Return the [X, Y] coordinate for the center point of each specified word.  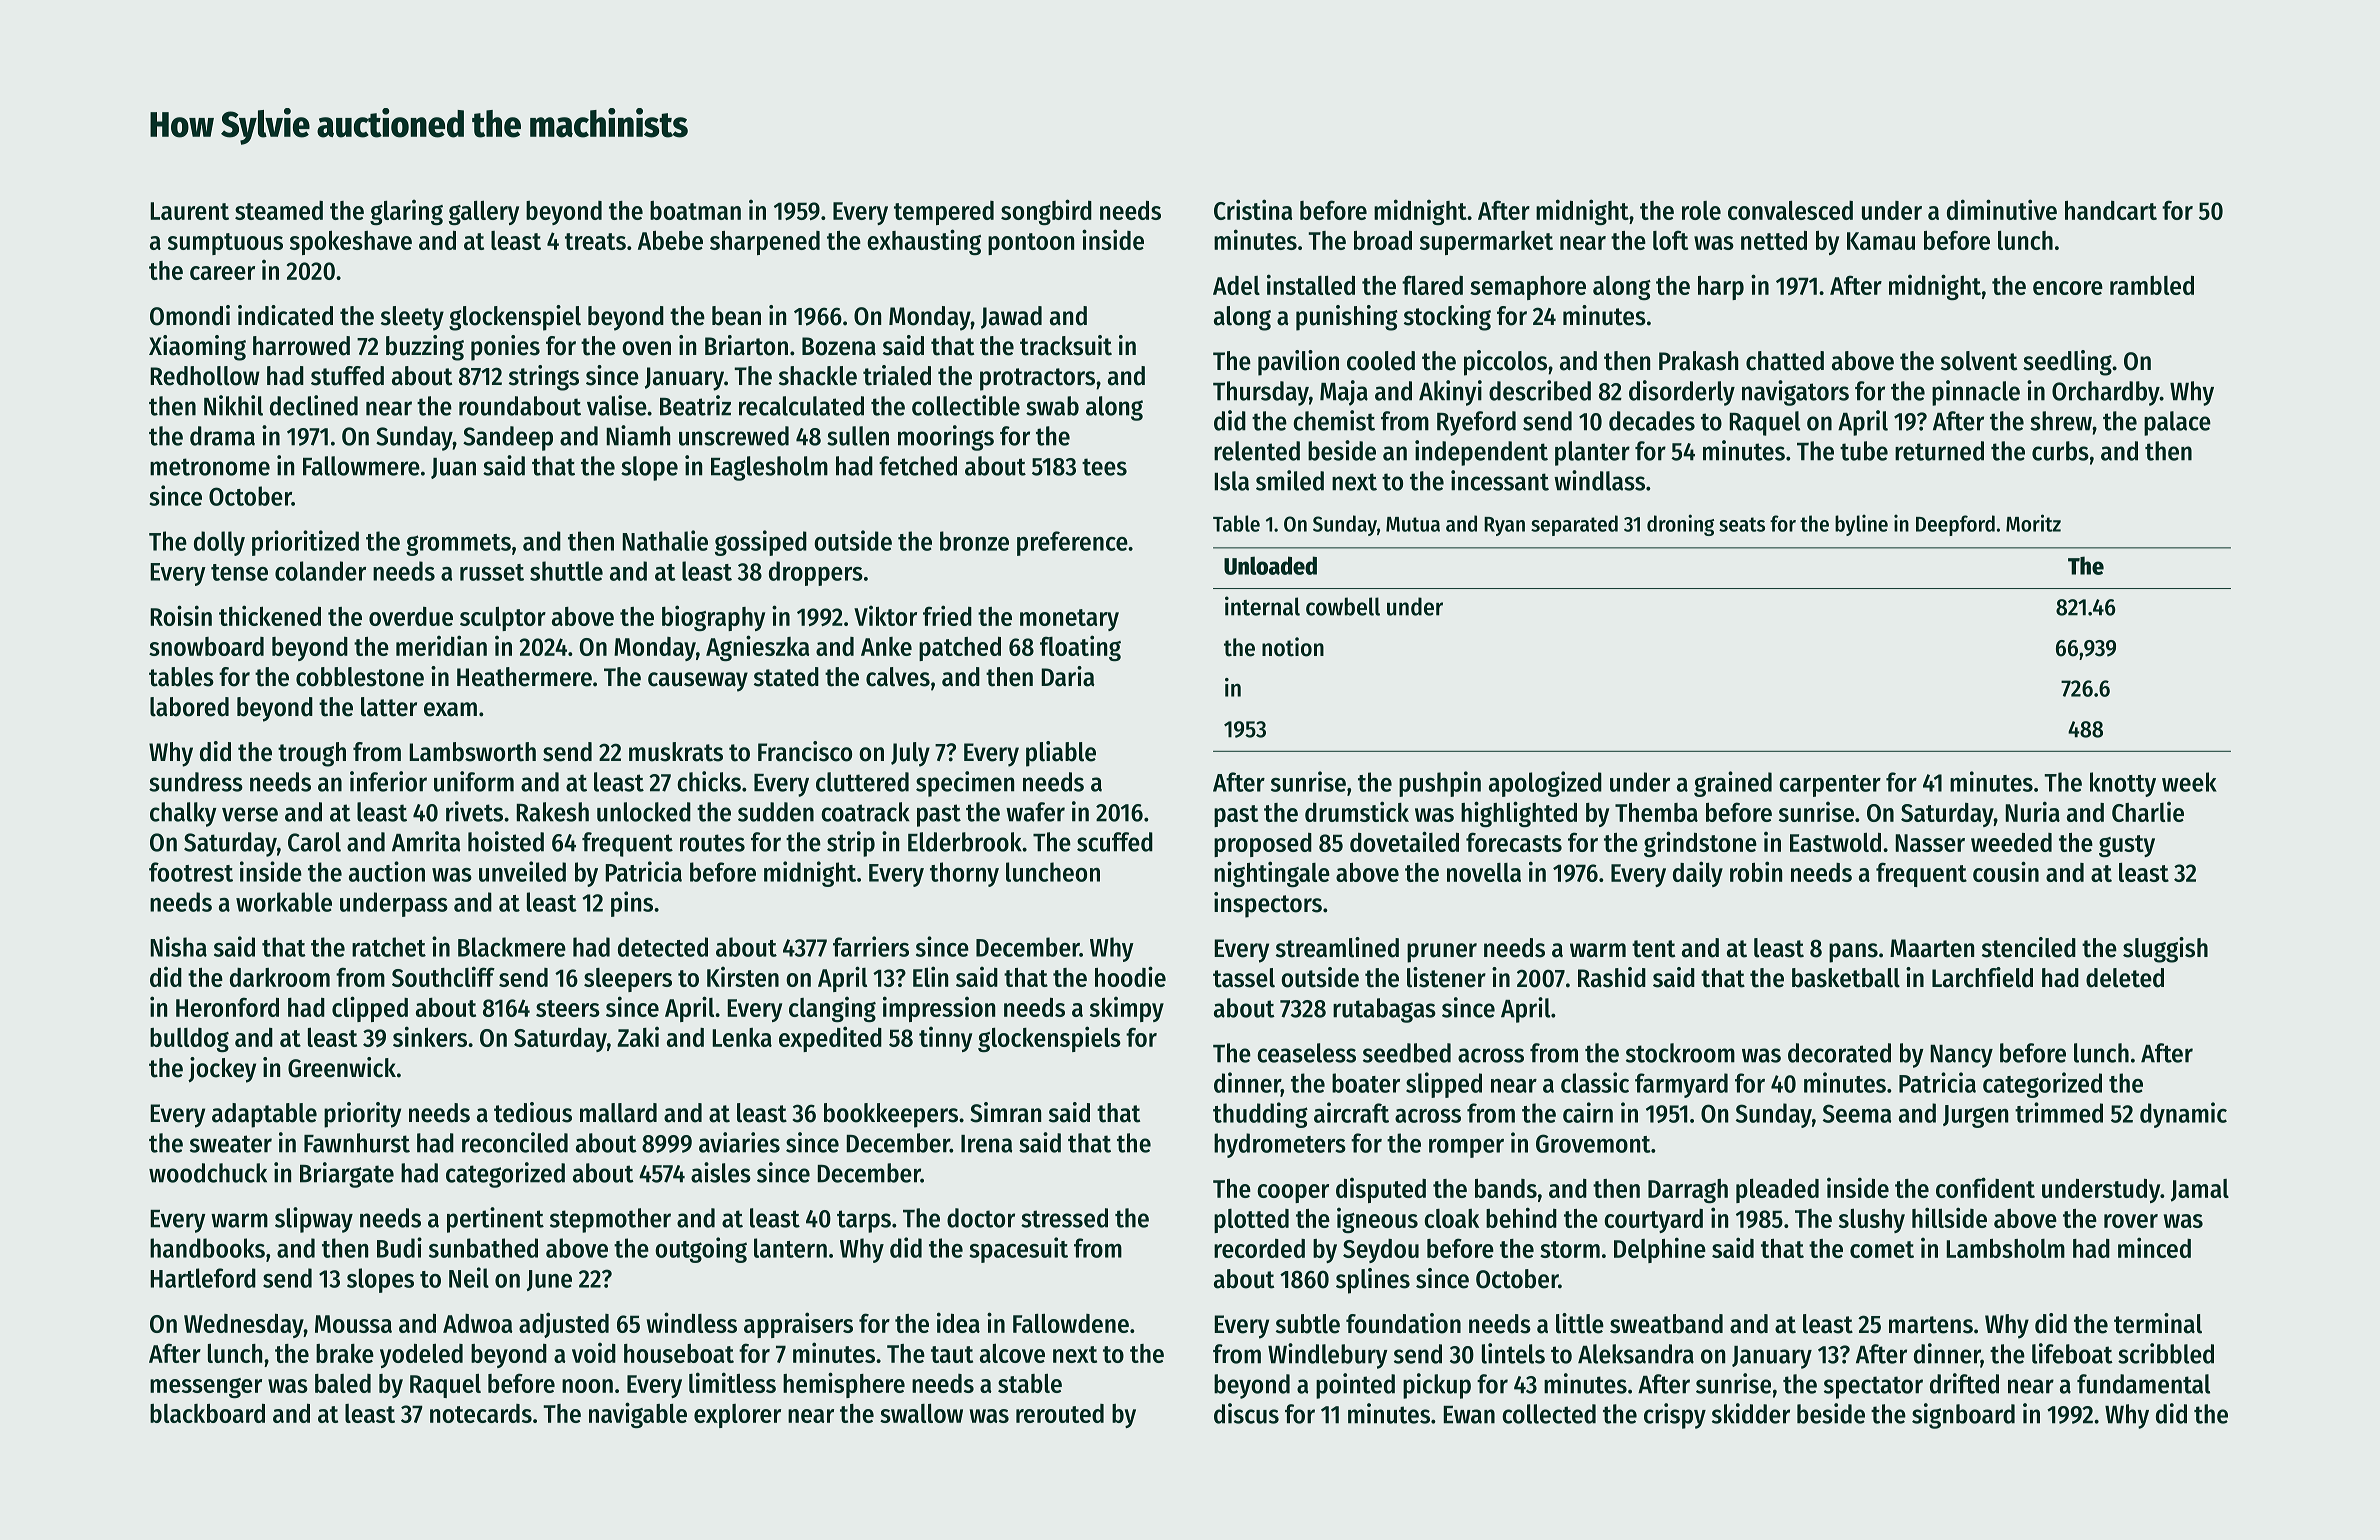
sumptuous [225, 244]
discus [1246, 1413]
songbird [1046, 212]
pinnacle [1976, 393]
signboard [1963, 1416]
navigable [638, 1415]
